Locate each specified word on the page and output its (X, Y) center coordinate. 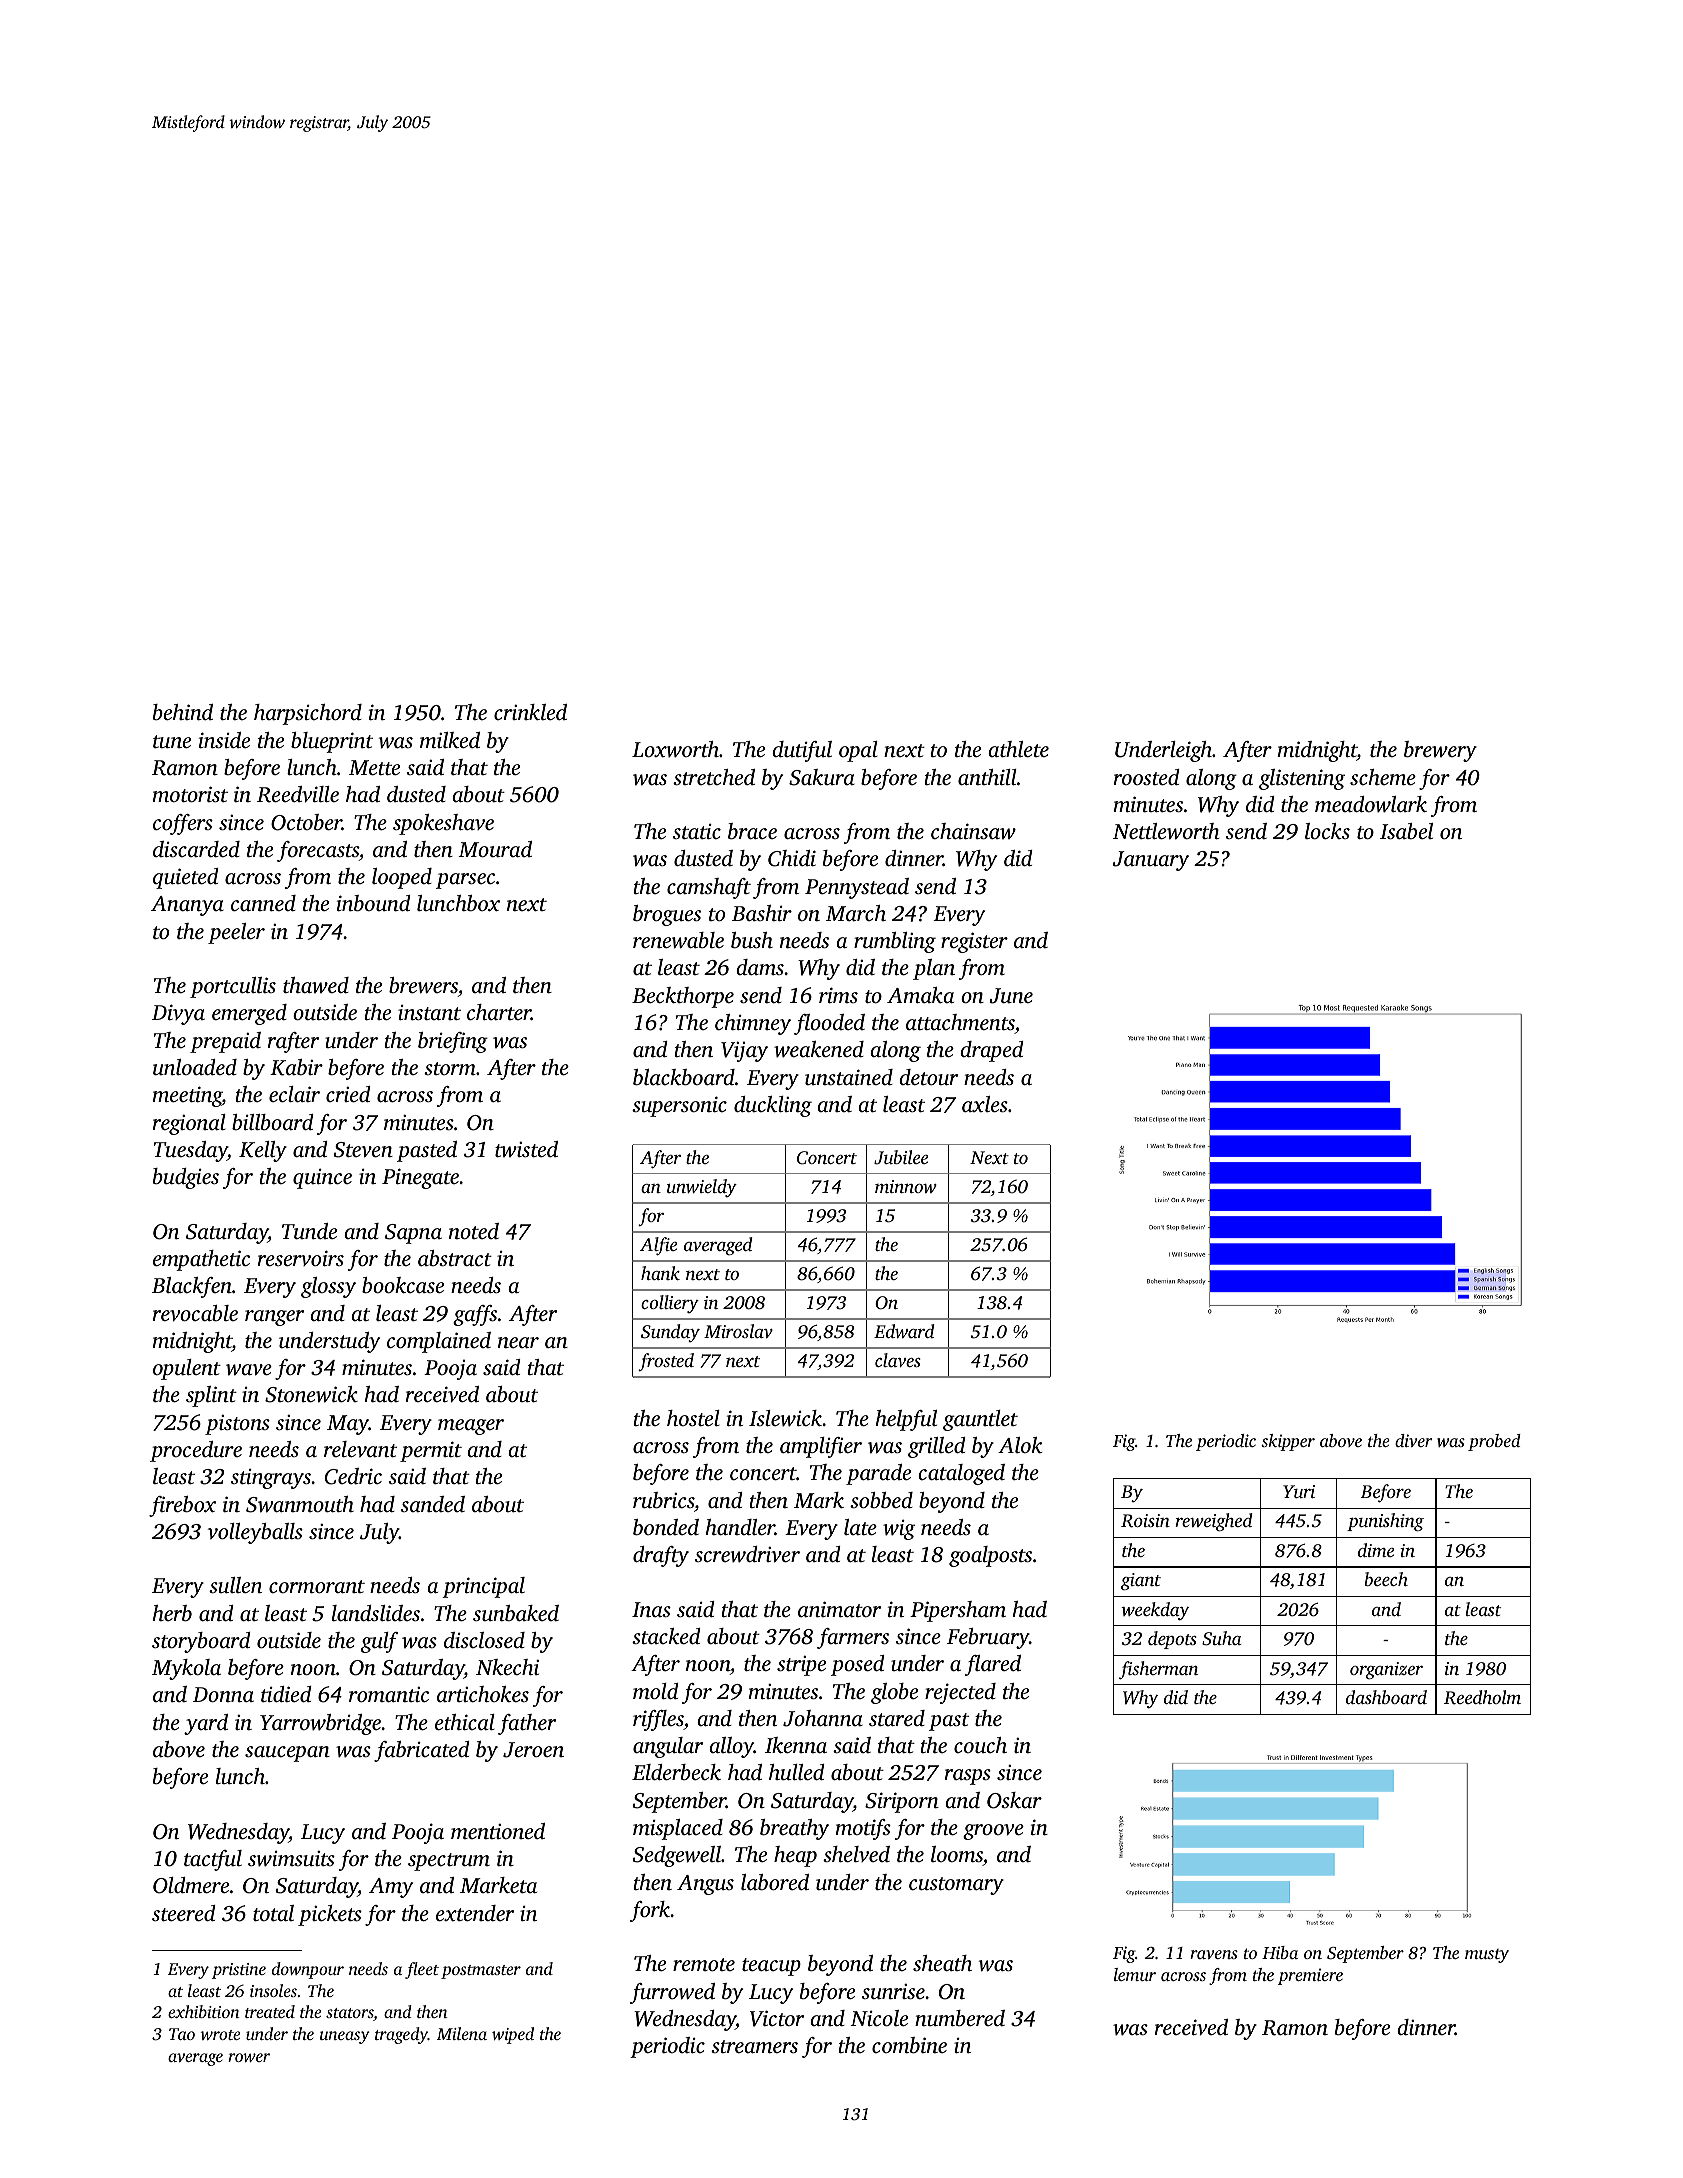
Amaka (920, 995)
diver (1413, 1440)
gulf (379, 1642)
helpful (906, 1420)
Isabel (1406, 831)
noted (474, 1231)
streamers (754, 2046)
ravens (1214, 1954)
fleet (422, 1970)
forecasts (318, 851)
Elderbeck (676, 1772)
